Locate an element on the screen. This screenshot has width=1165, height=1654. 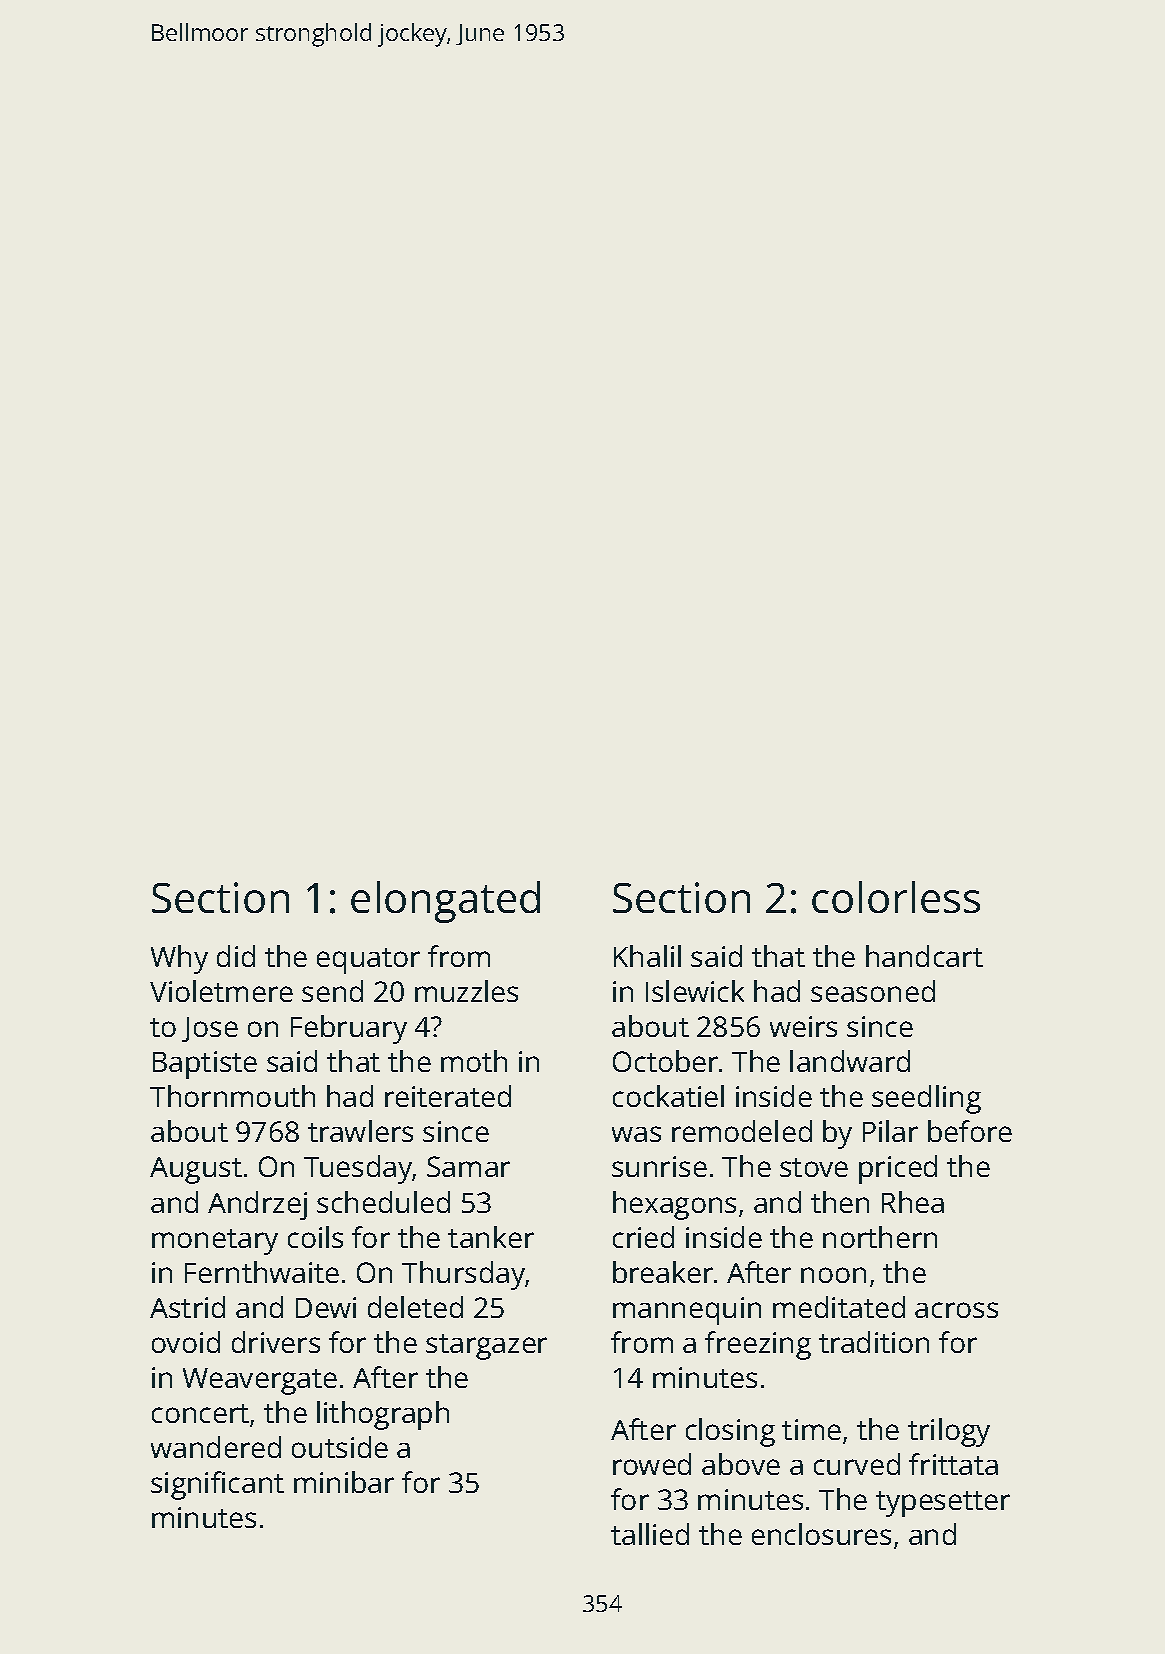
elongated is located at coordinates (445, 902).
